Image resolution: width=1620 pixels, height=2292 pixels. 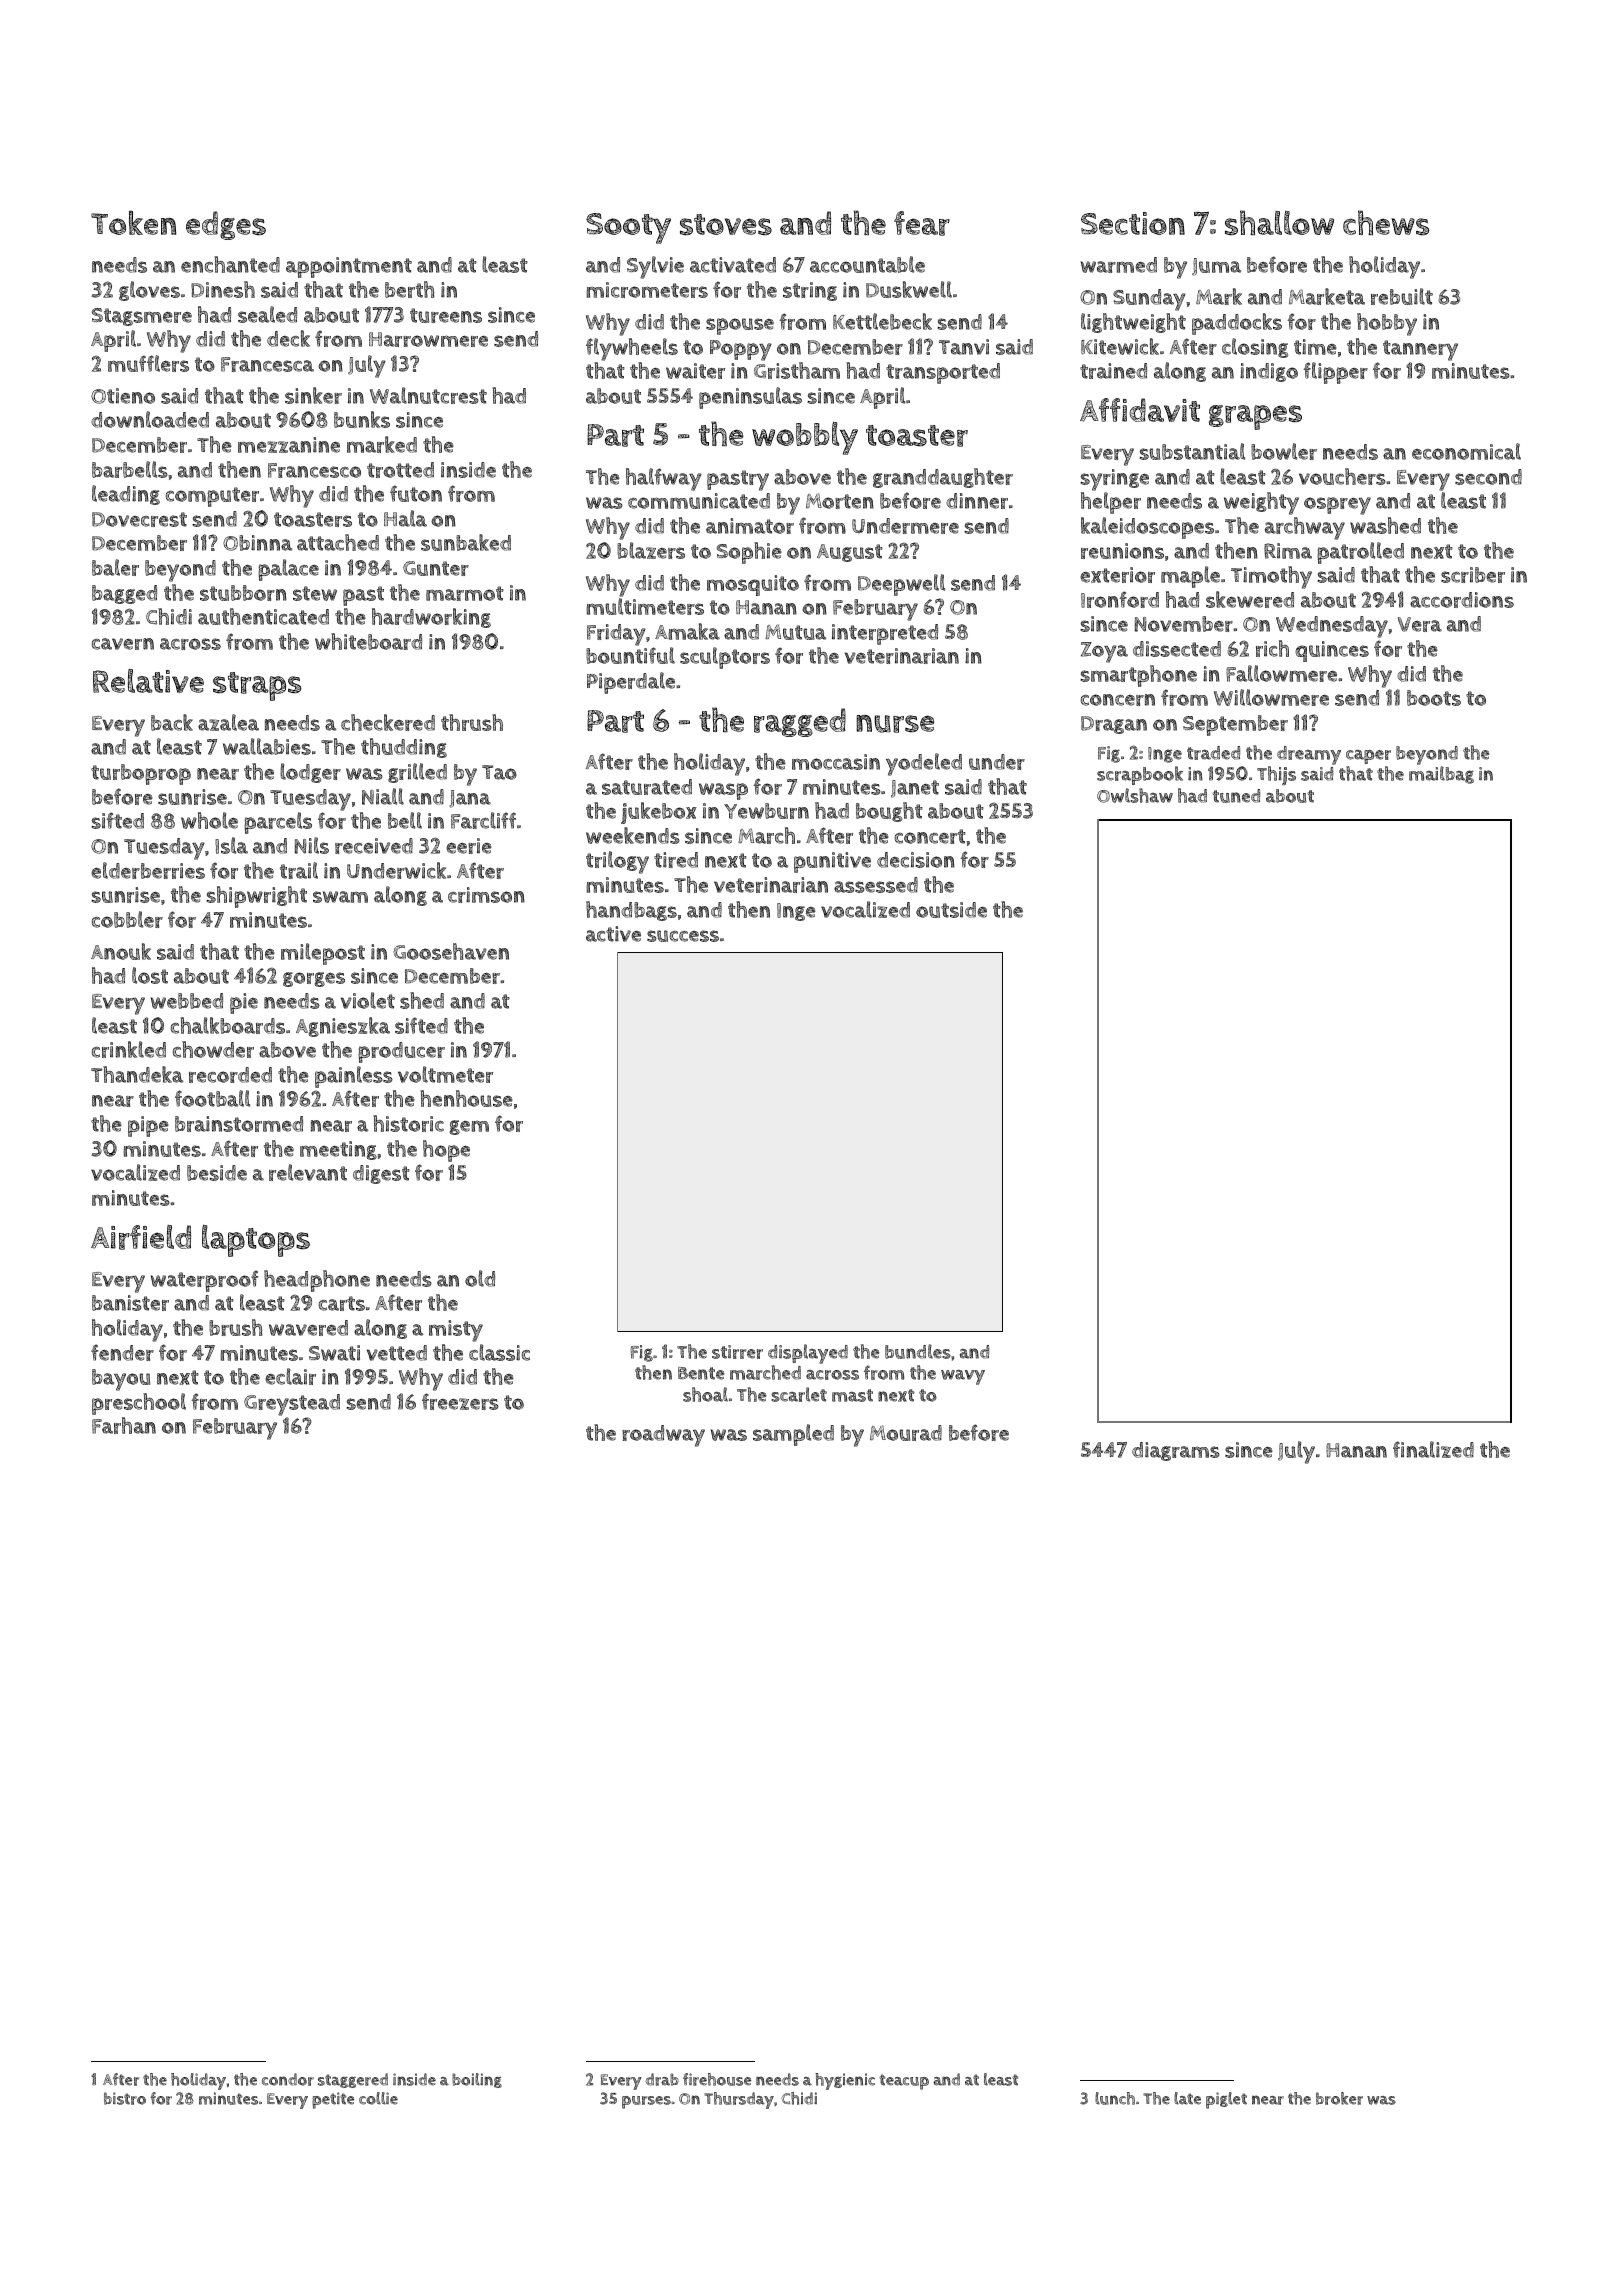 I want to click on Thandeka, so click(x=137, y=1074).
